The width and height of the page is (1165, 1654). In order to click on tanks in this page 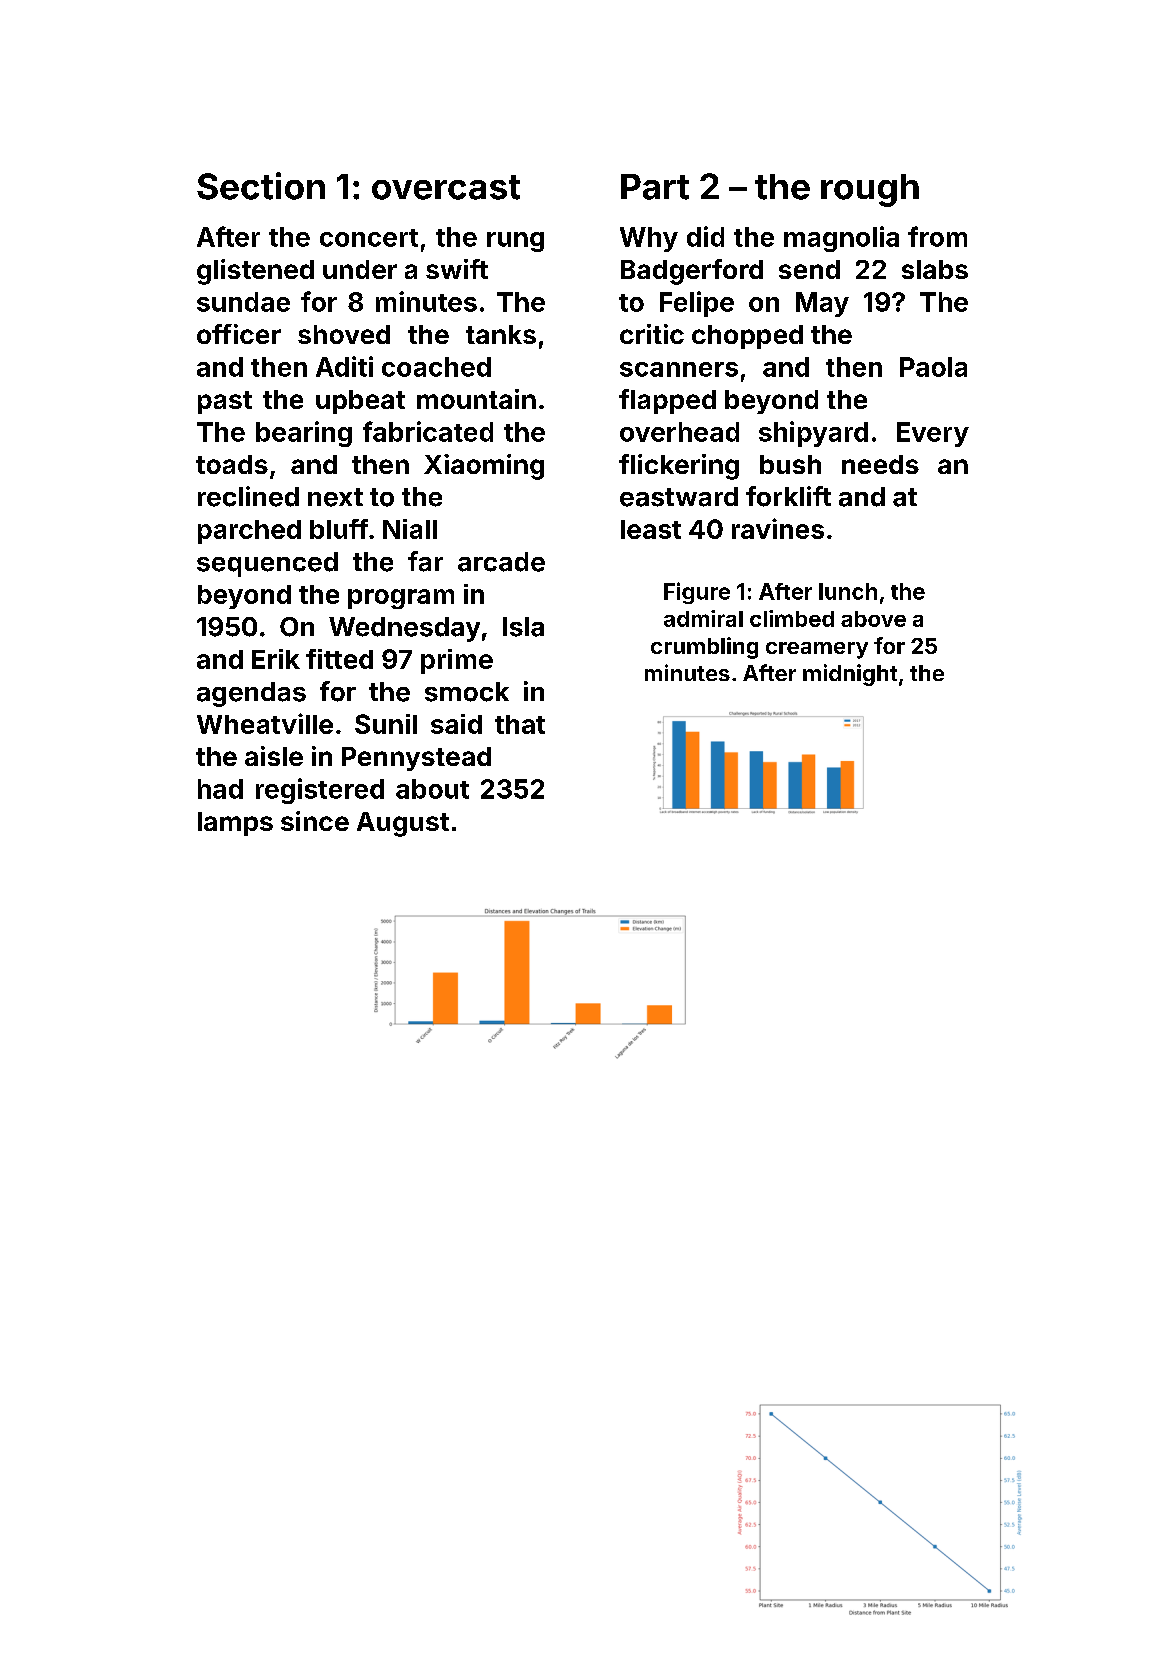, I will do `click(501, 334)`.
